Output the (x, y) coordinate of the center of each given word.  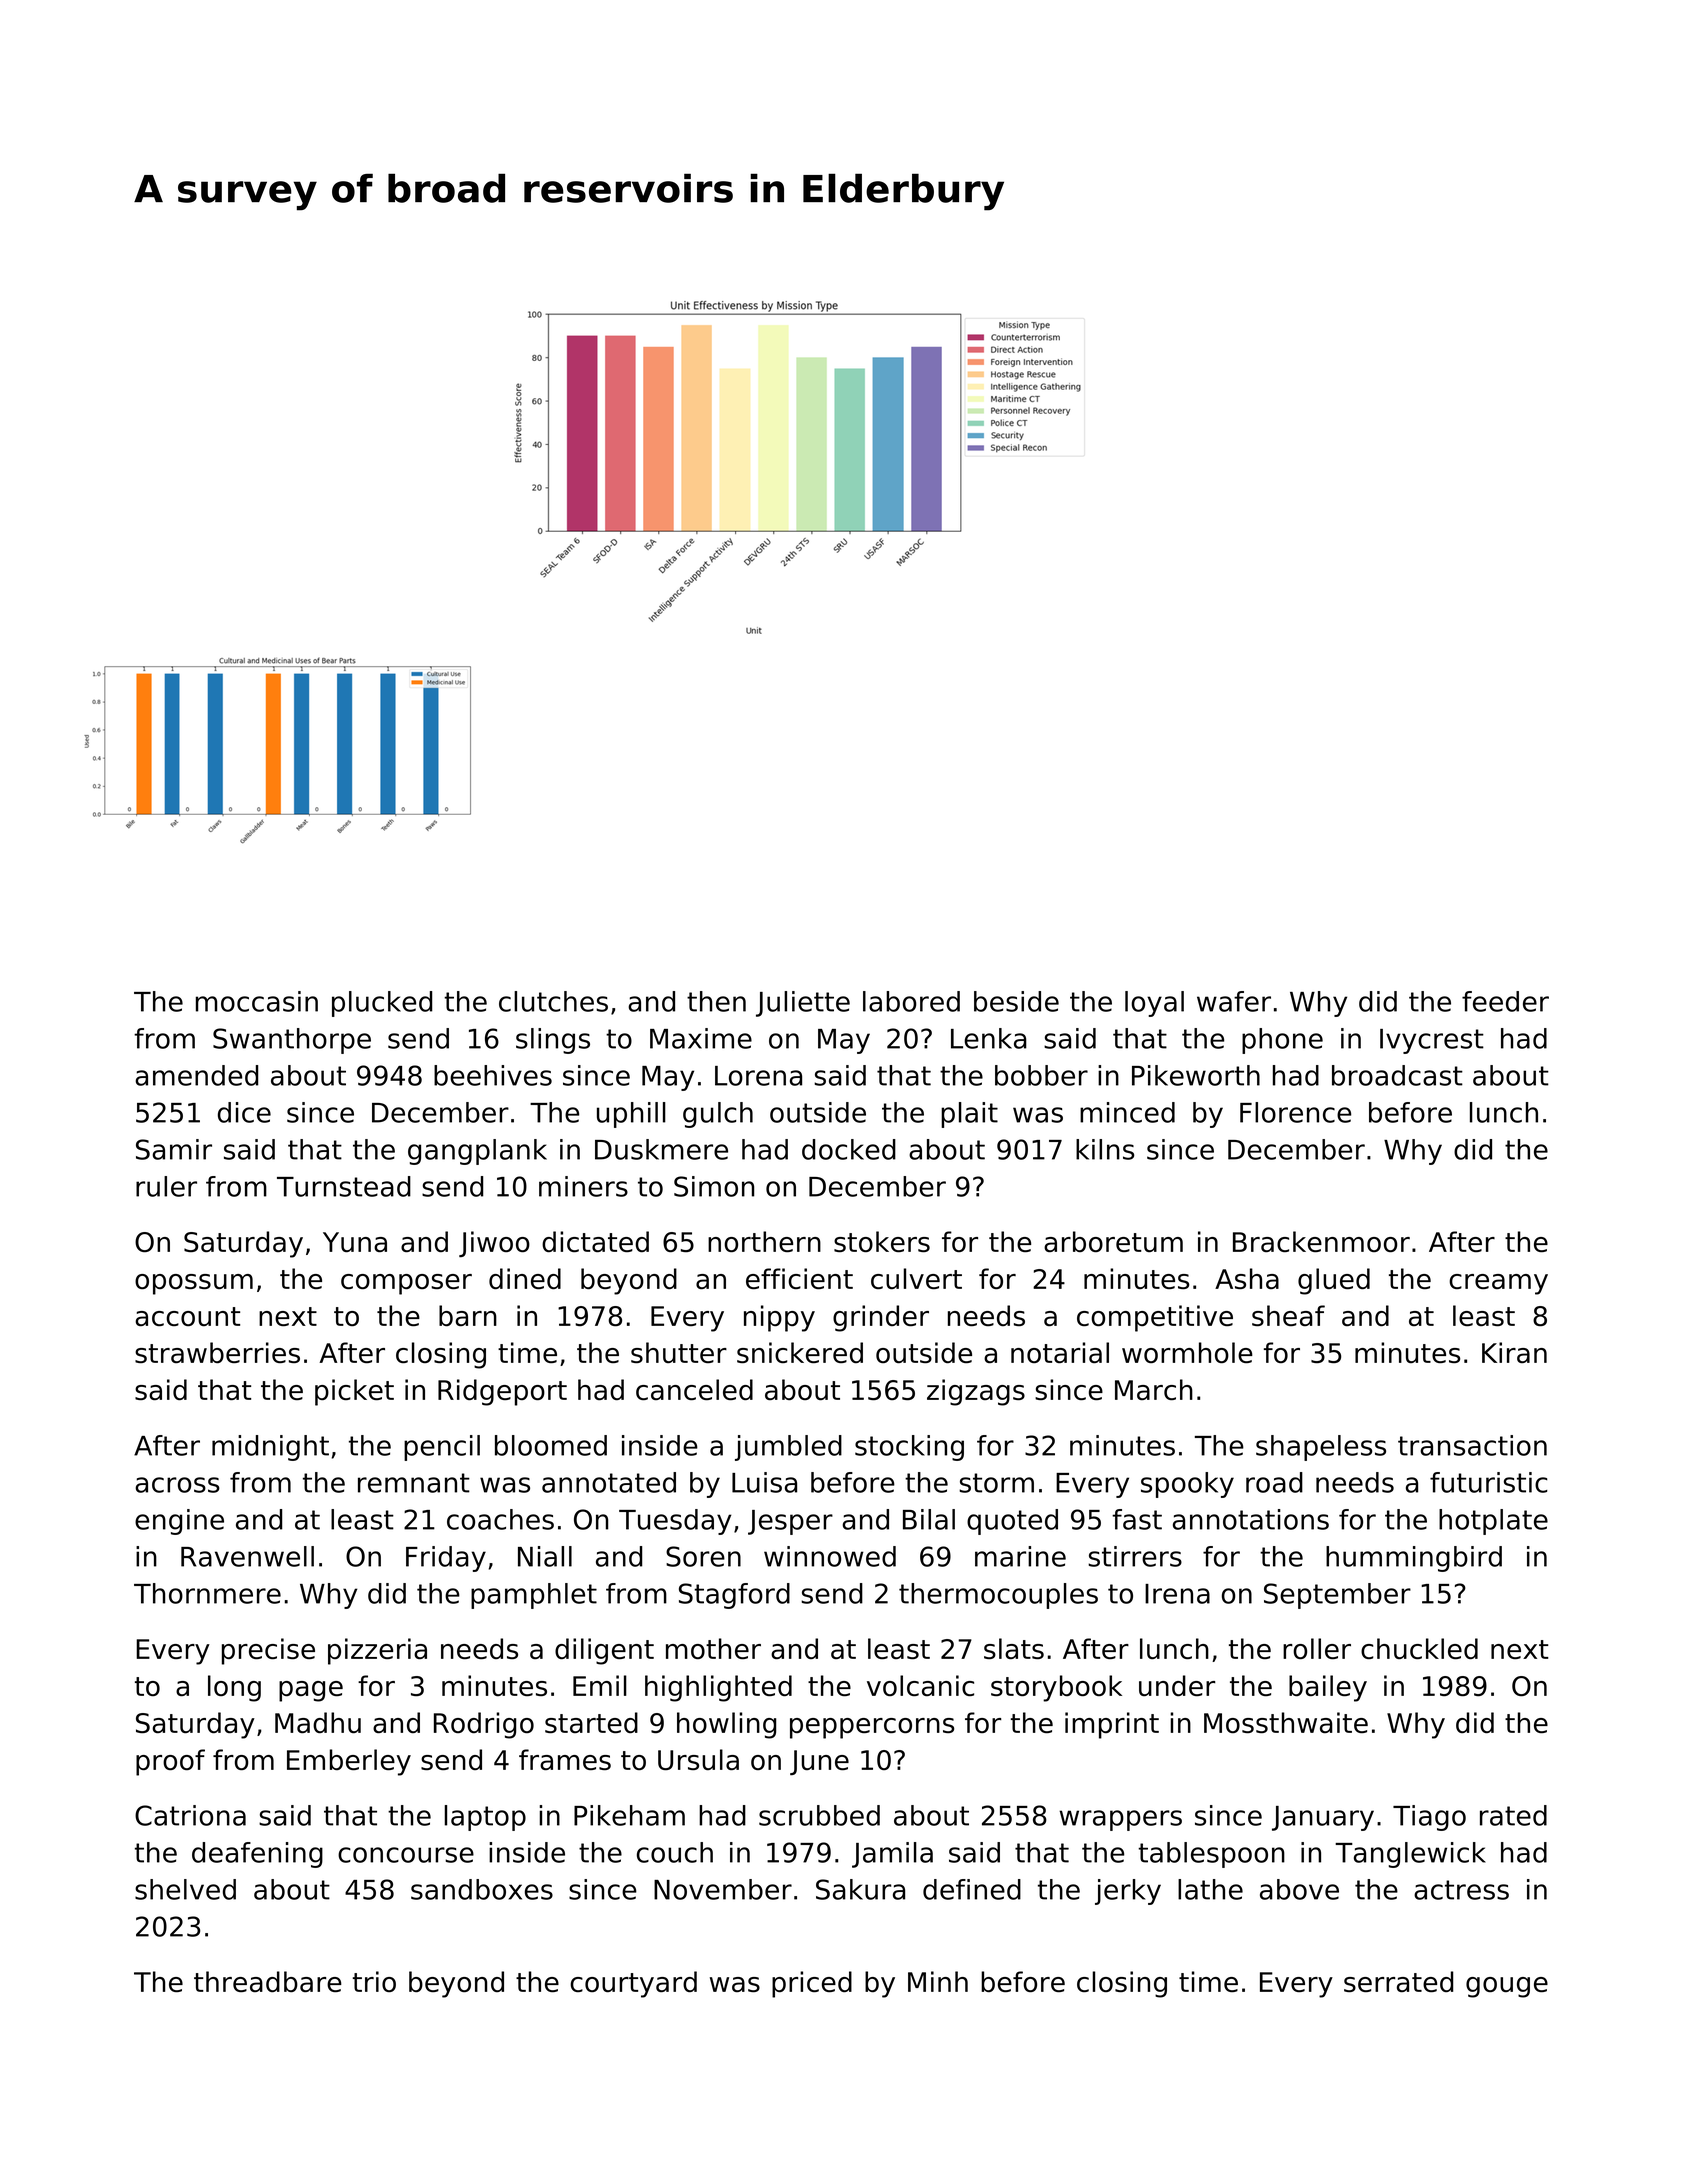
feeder (1505, 1001)
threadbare (268, 1981)
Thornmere (207, 1593)
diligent (604, 1651)
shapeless (1321, 1448)
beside (1016, 1001)
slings (553, 1041)
